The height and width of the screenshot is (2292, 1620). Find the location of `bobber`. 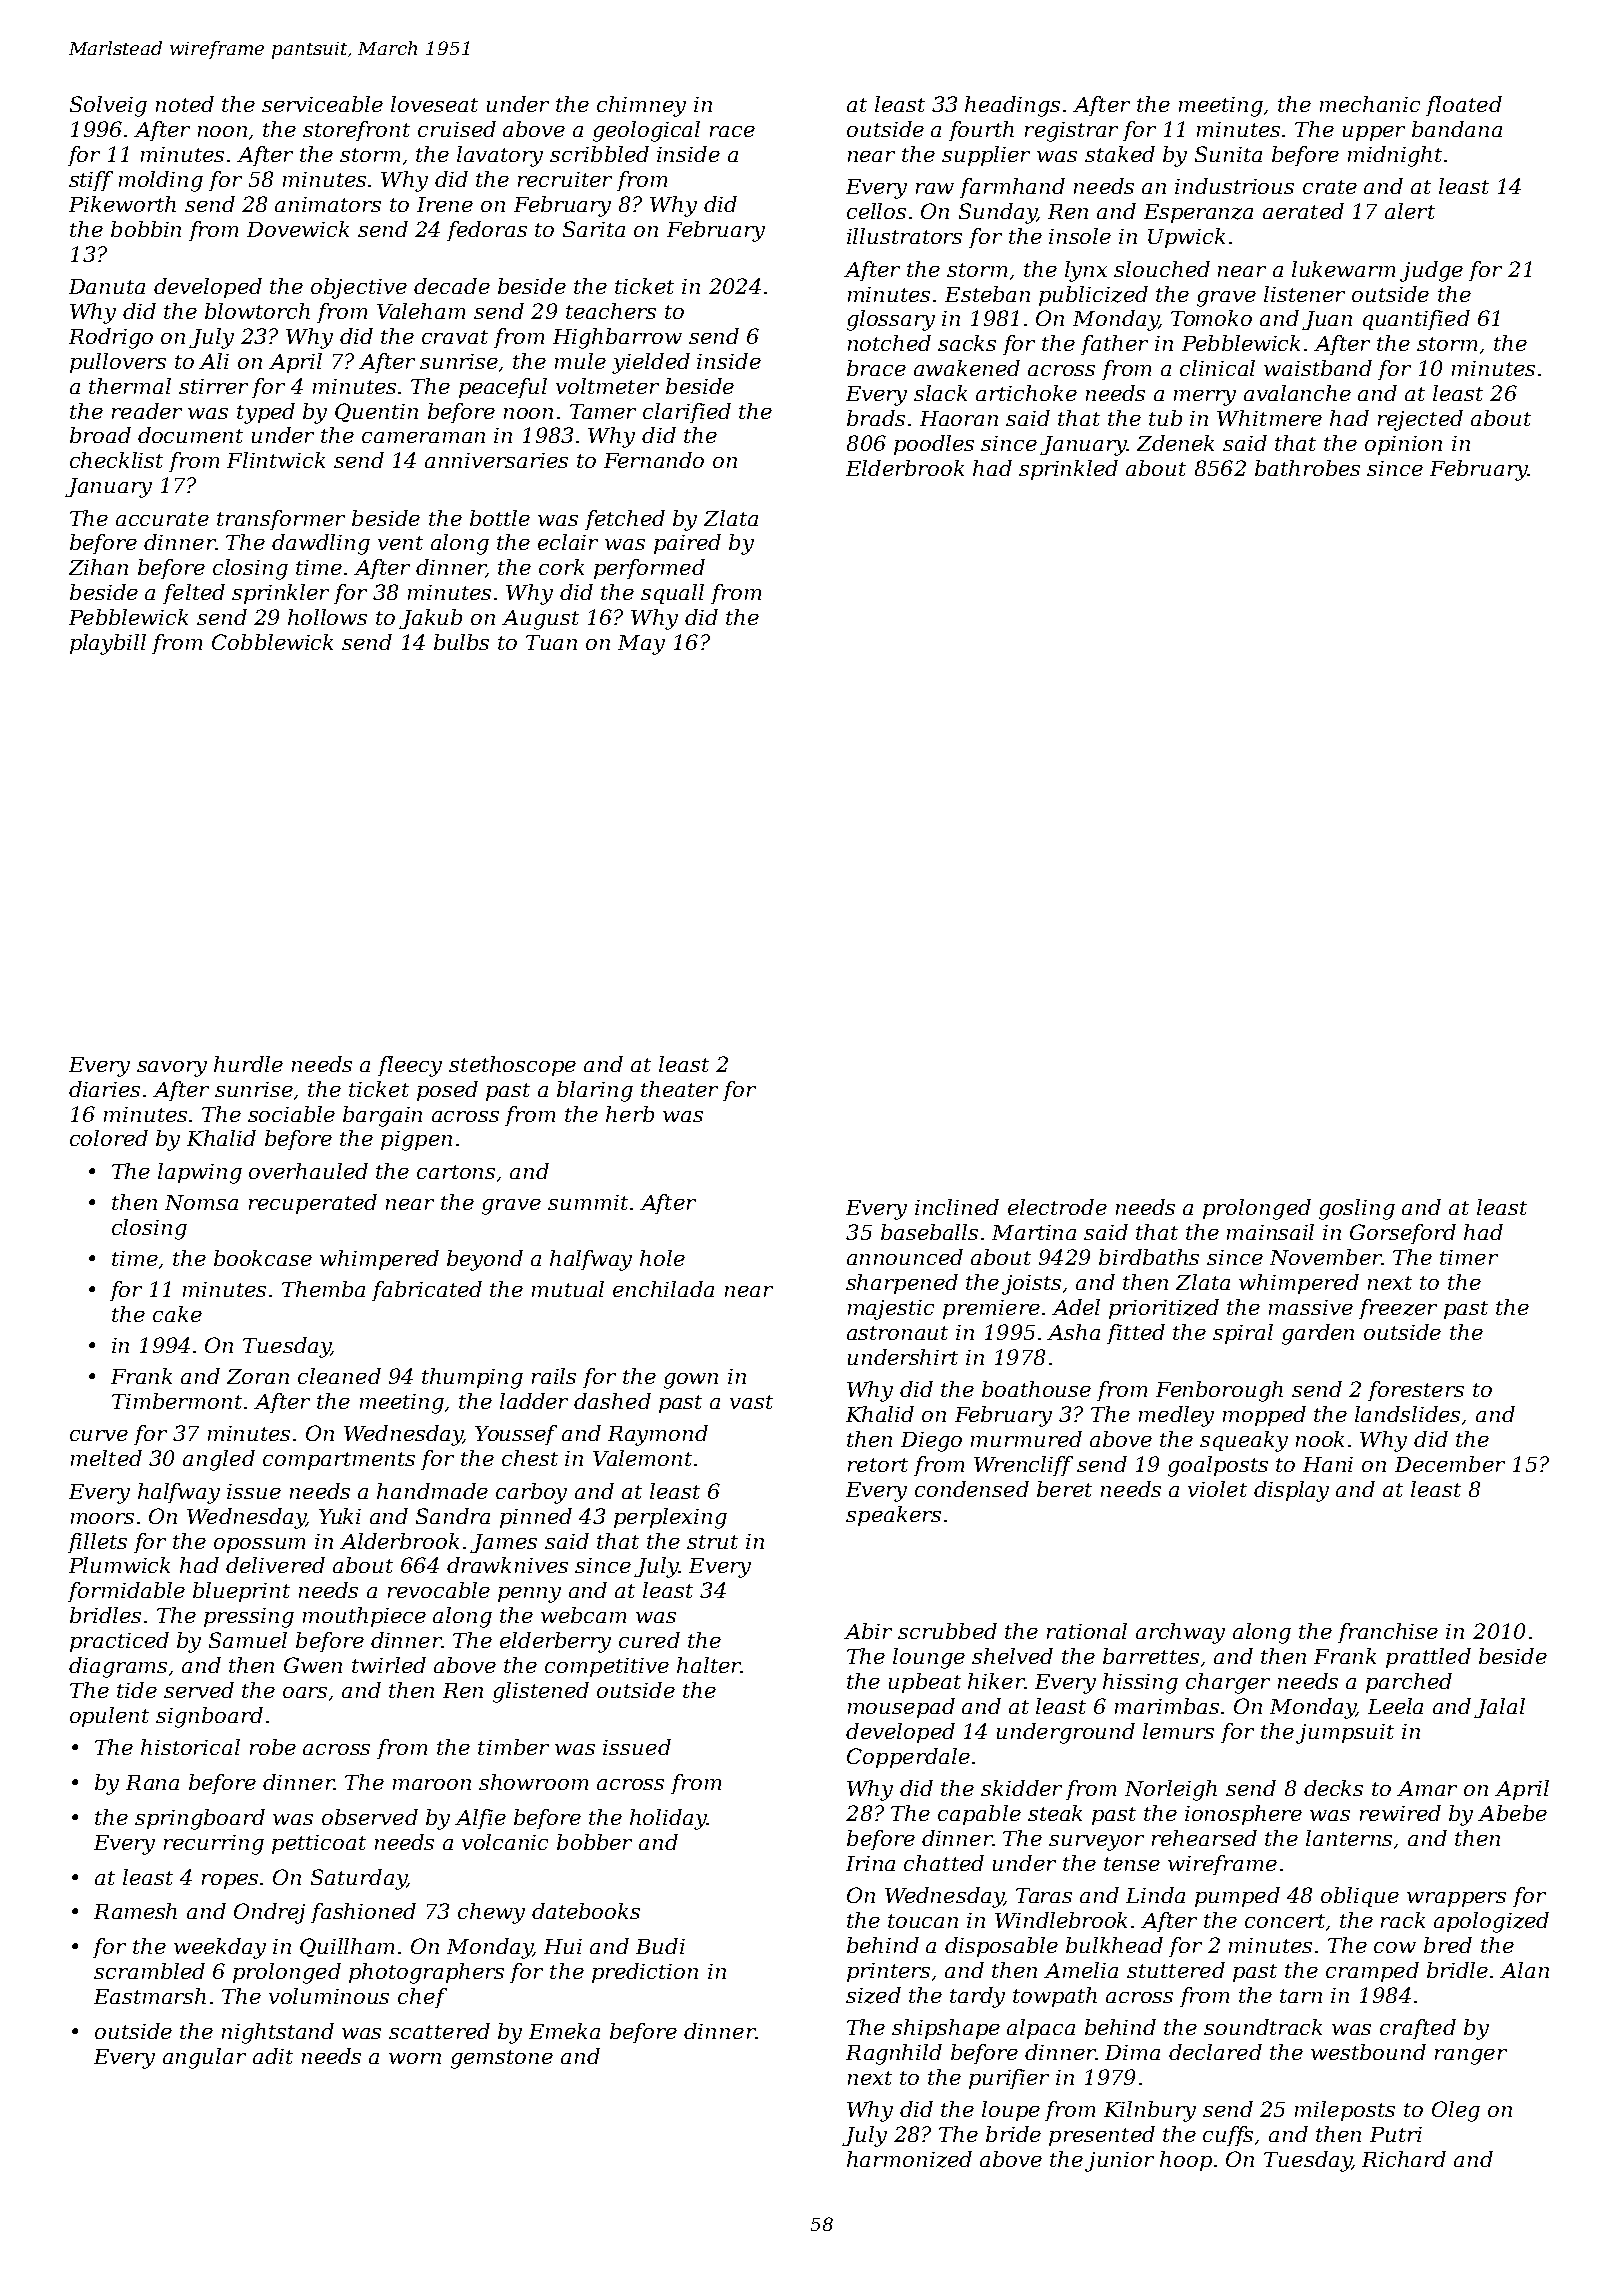

bobber is located at coordinates (594, 1842).
